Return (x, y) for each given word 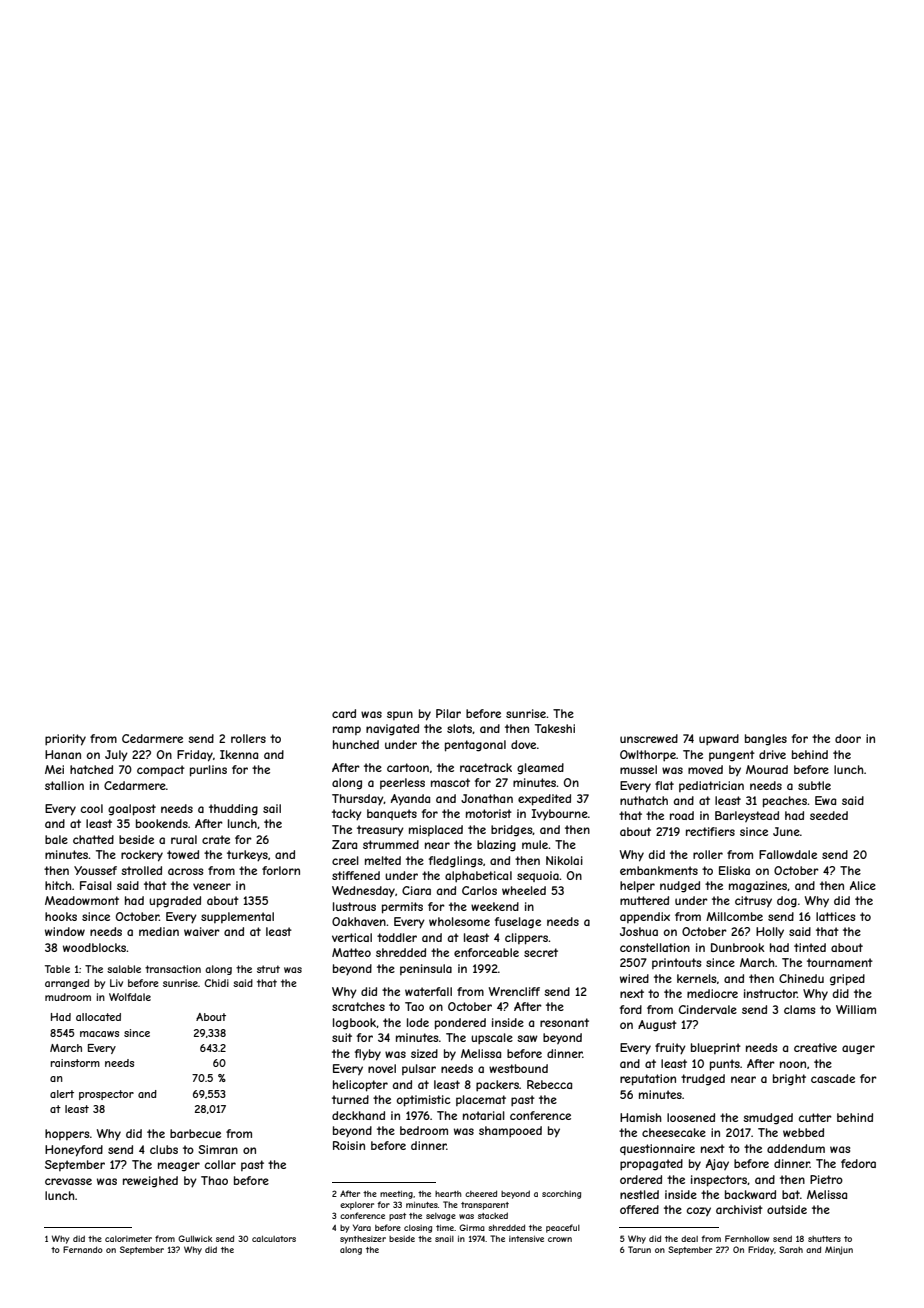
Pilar (448, 713)
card (344, 713)
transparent (485, 1206)
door (848, 738)
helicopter (360, 1086)
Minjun (839, 1250)
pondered (460, 1024)
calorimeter (128, 1239)
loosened (691, 1117)
